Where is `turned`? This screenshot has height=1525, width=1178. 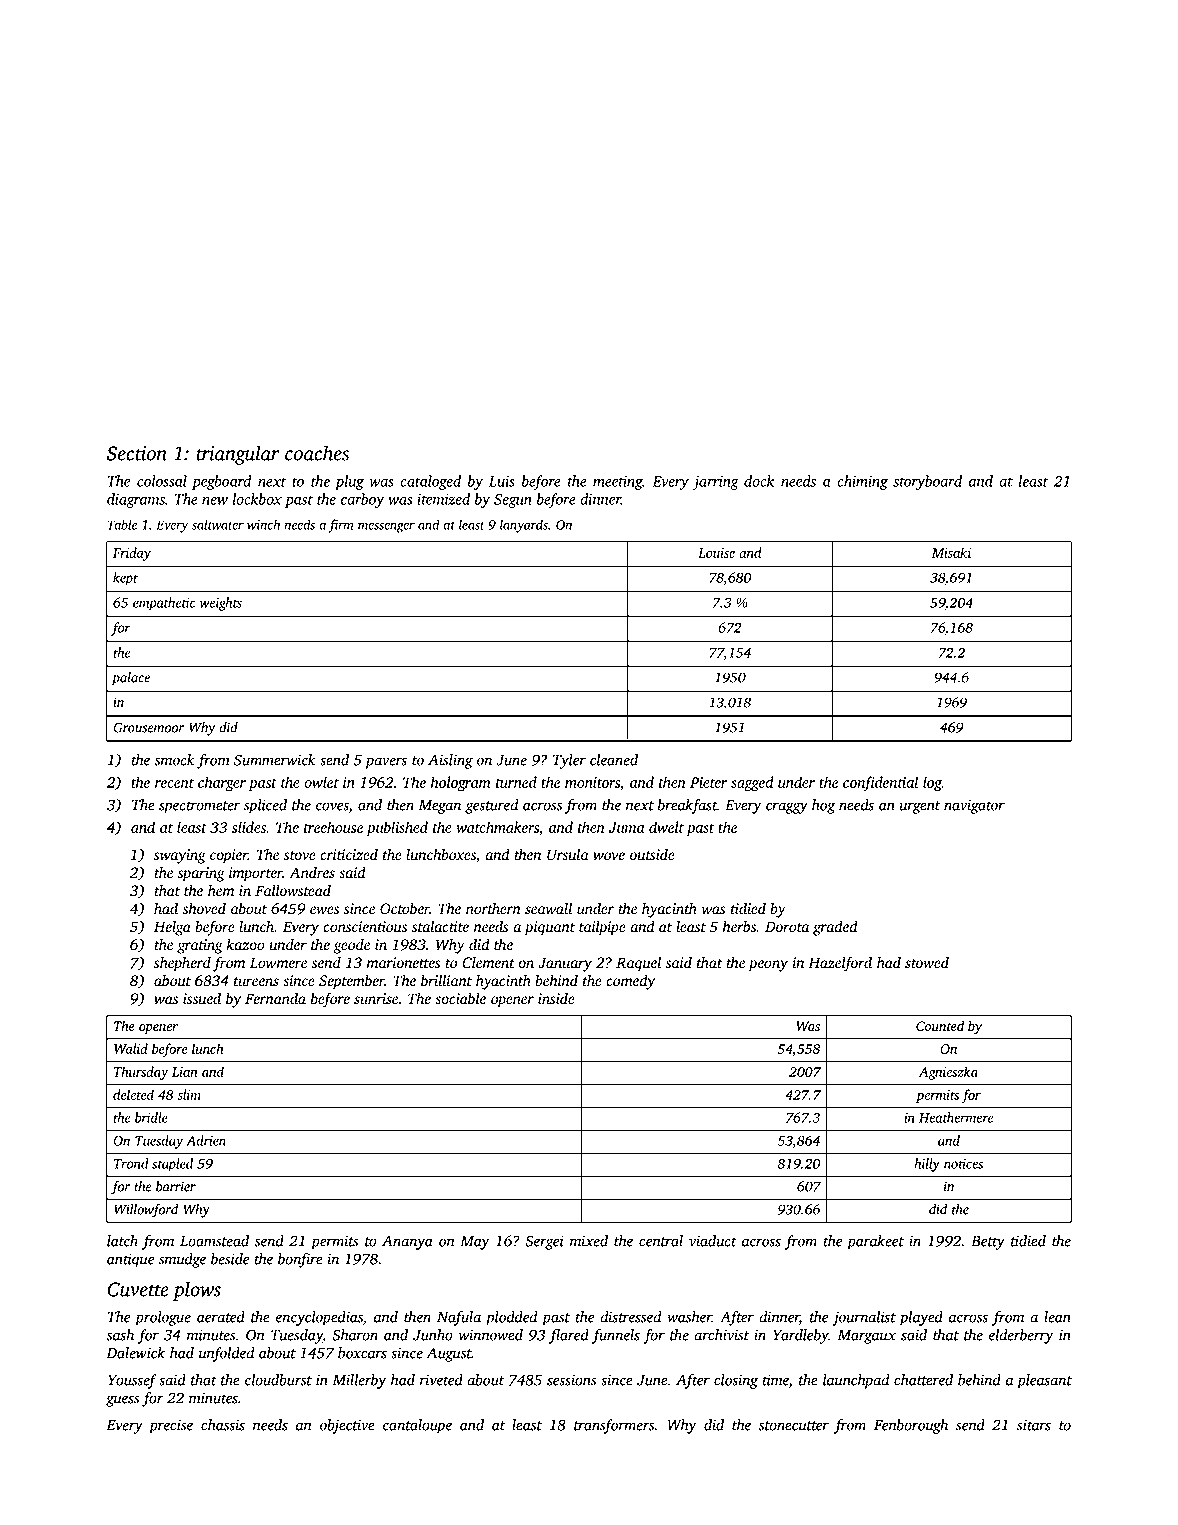
turned is located at coordinates (516, 782).
